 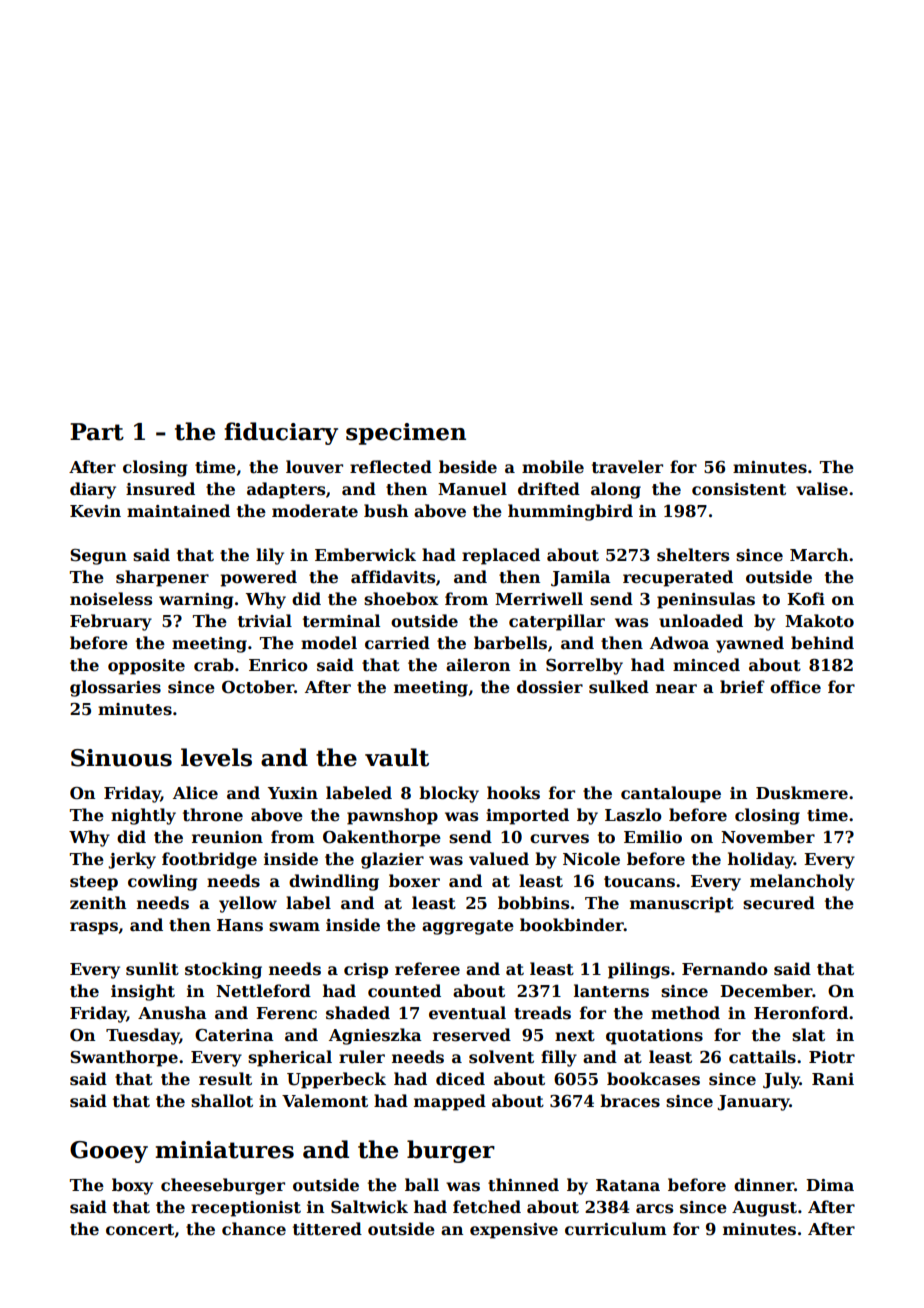 I want to click on valued, so click(x=499, y=859).
